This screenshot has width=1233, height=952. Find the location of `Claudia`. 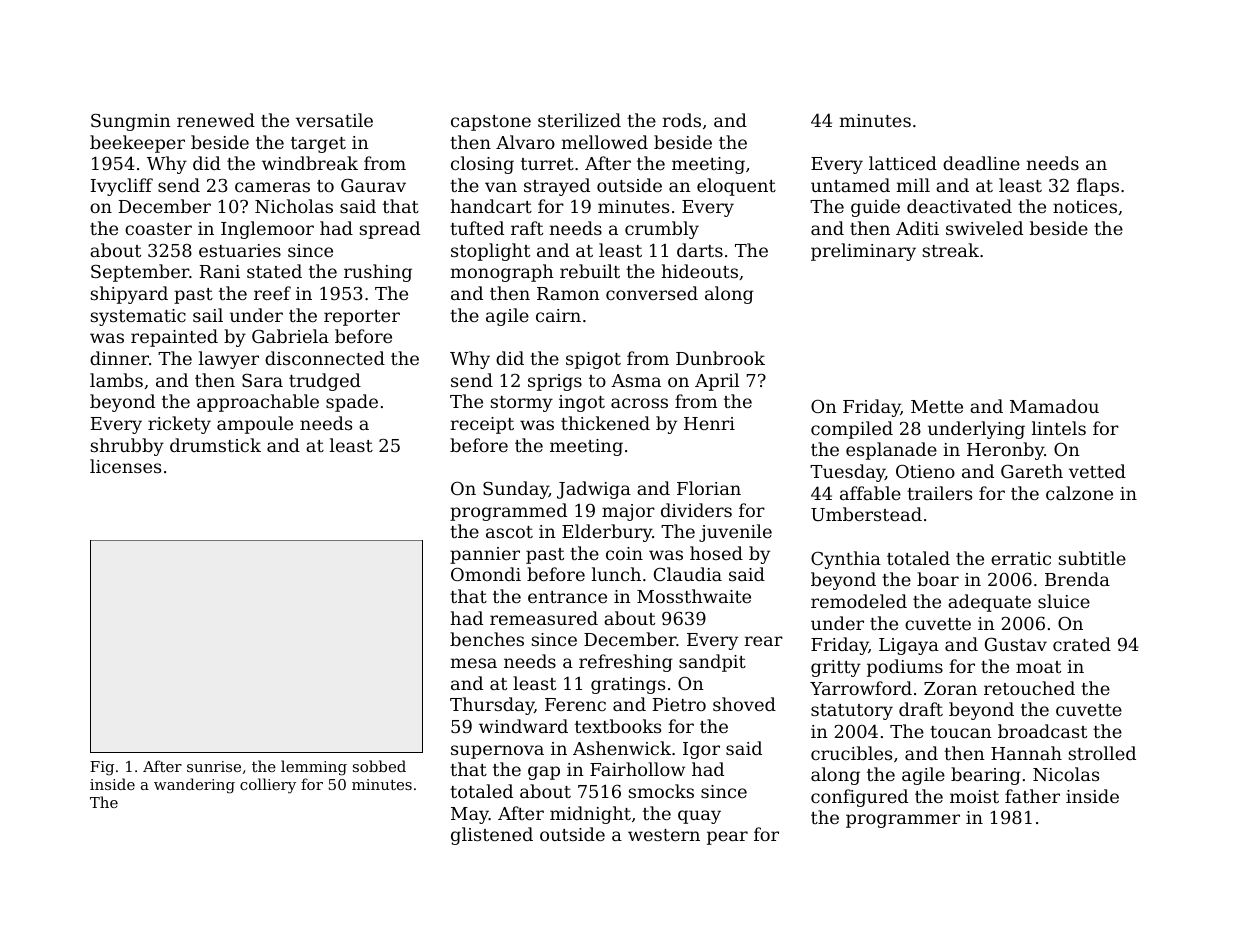

Claudia is located at coordinates (688, 574).
